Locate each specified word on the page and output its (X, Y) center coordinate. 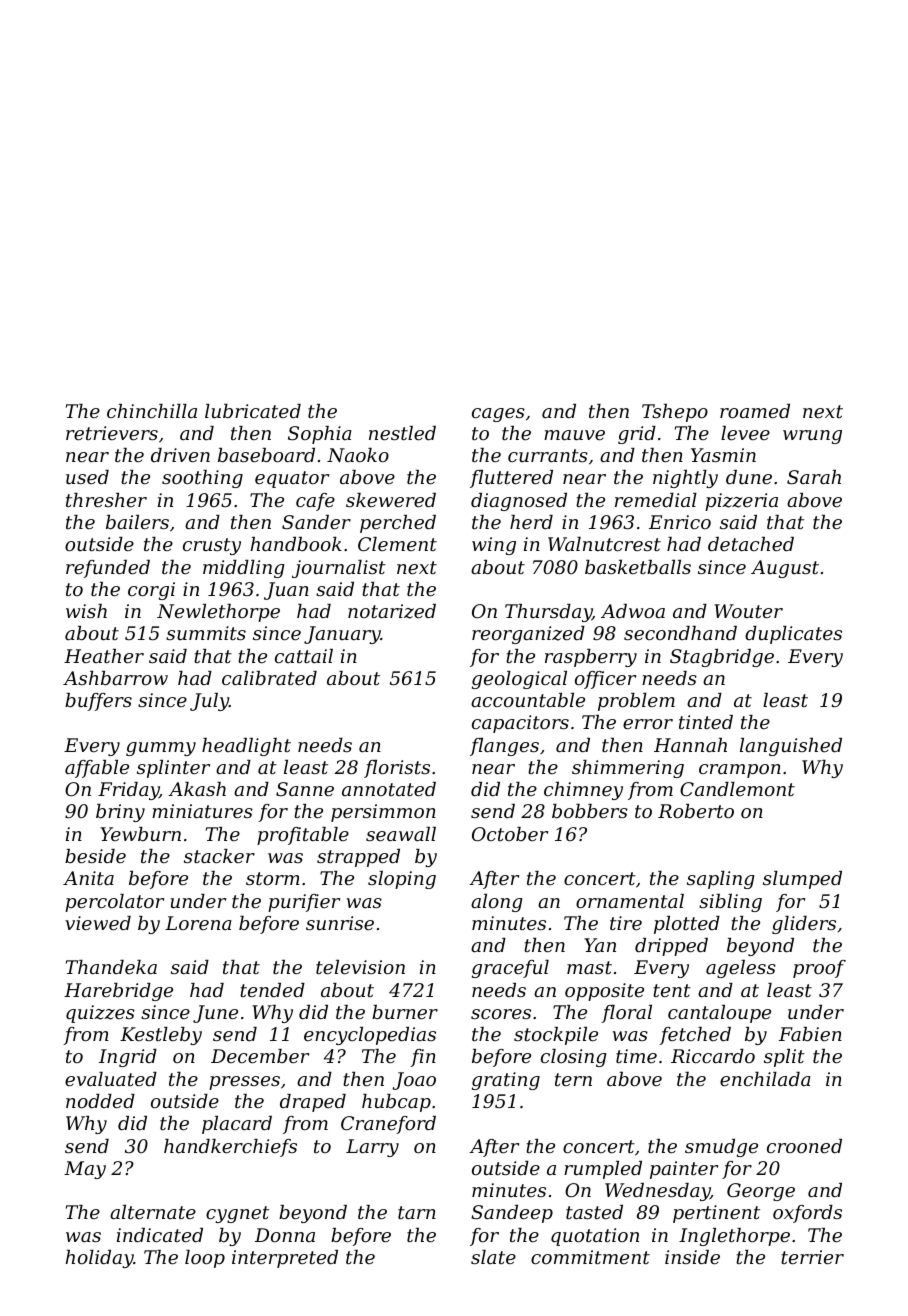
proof (819, 969)
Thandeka (111, 967)
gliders (804, 925)
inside (692, 1257)
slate (493, 1257)
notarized (392, 611)
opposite (604, 992)
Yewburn (140, 834)
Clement (397, 544)
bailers (137, 522)
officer (605, 680)
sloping (402, 880)
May (85, 1170)
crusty (212, 546)
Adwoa (633, 611)
